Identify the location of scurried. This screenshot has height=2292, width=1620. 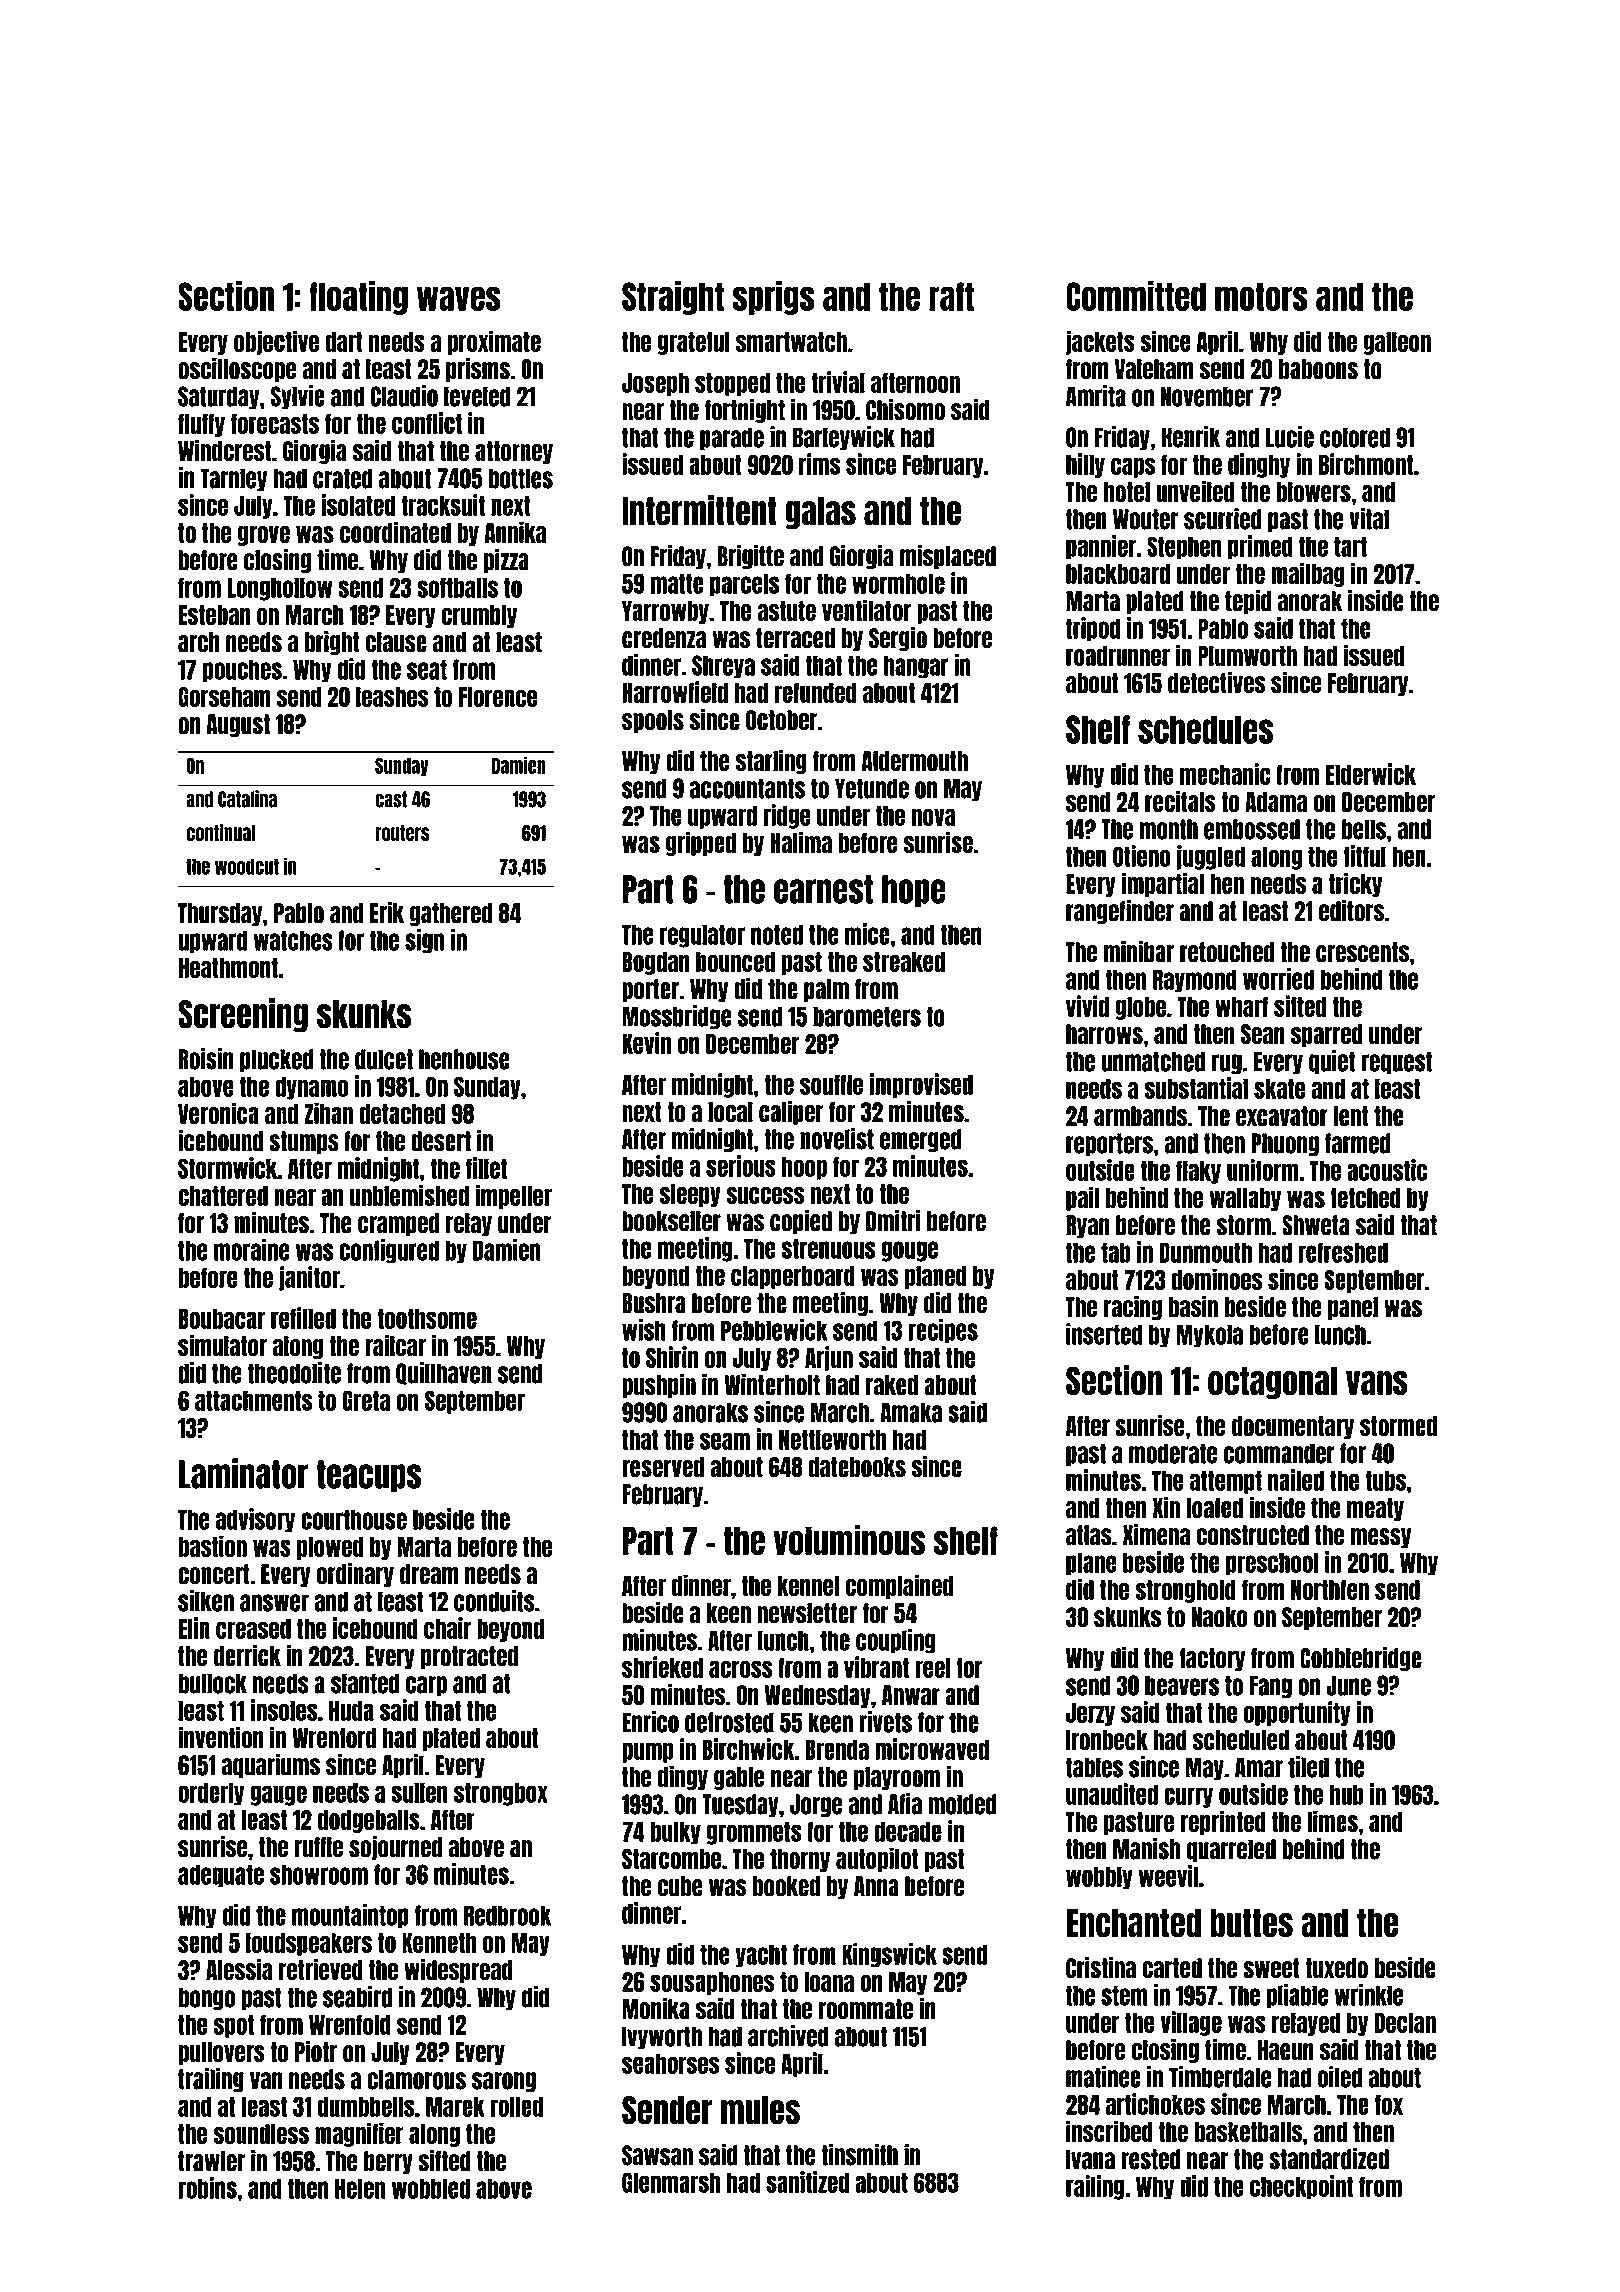
(1223, 519).
